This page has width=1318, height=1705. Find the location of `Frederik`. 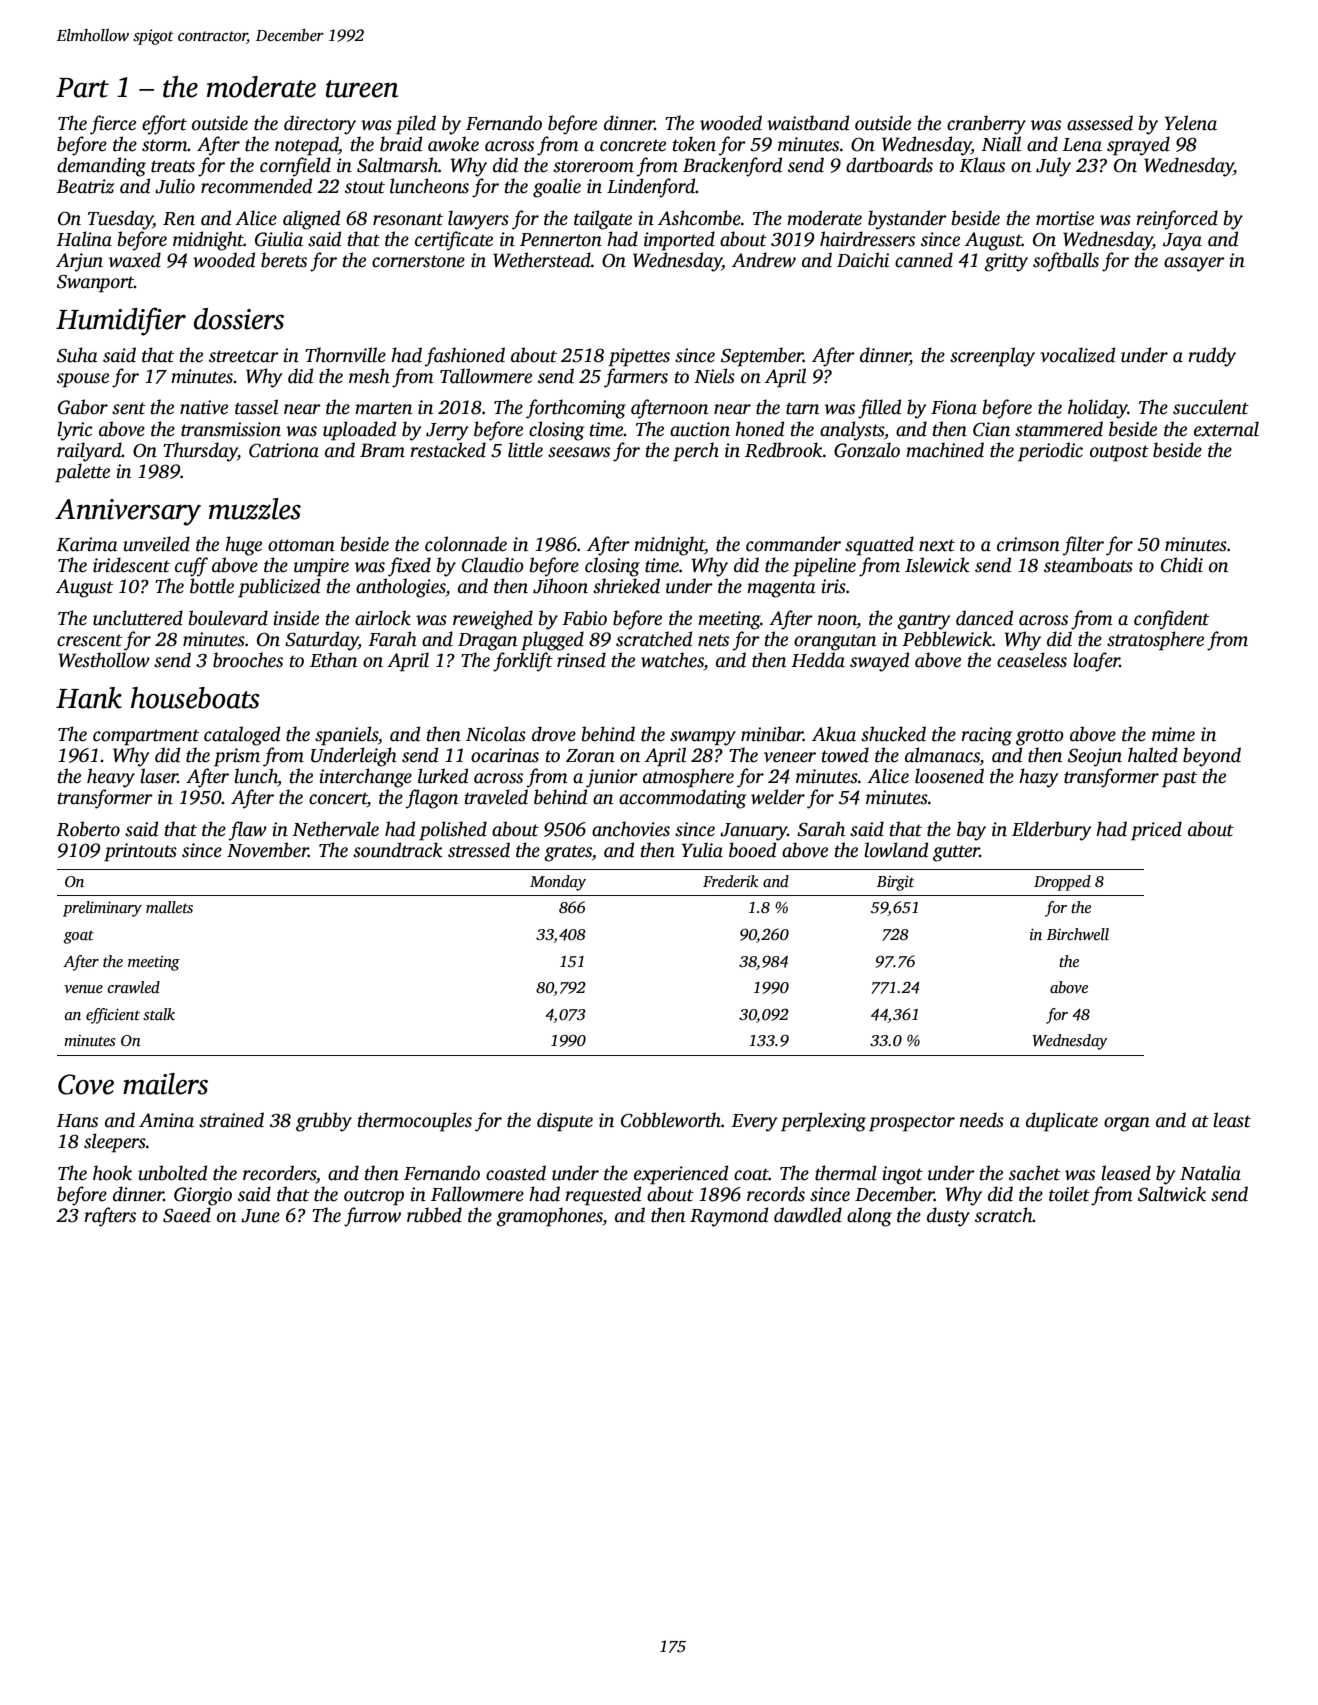

Frederik is located at coordinates (730, 881).
